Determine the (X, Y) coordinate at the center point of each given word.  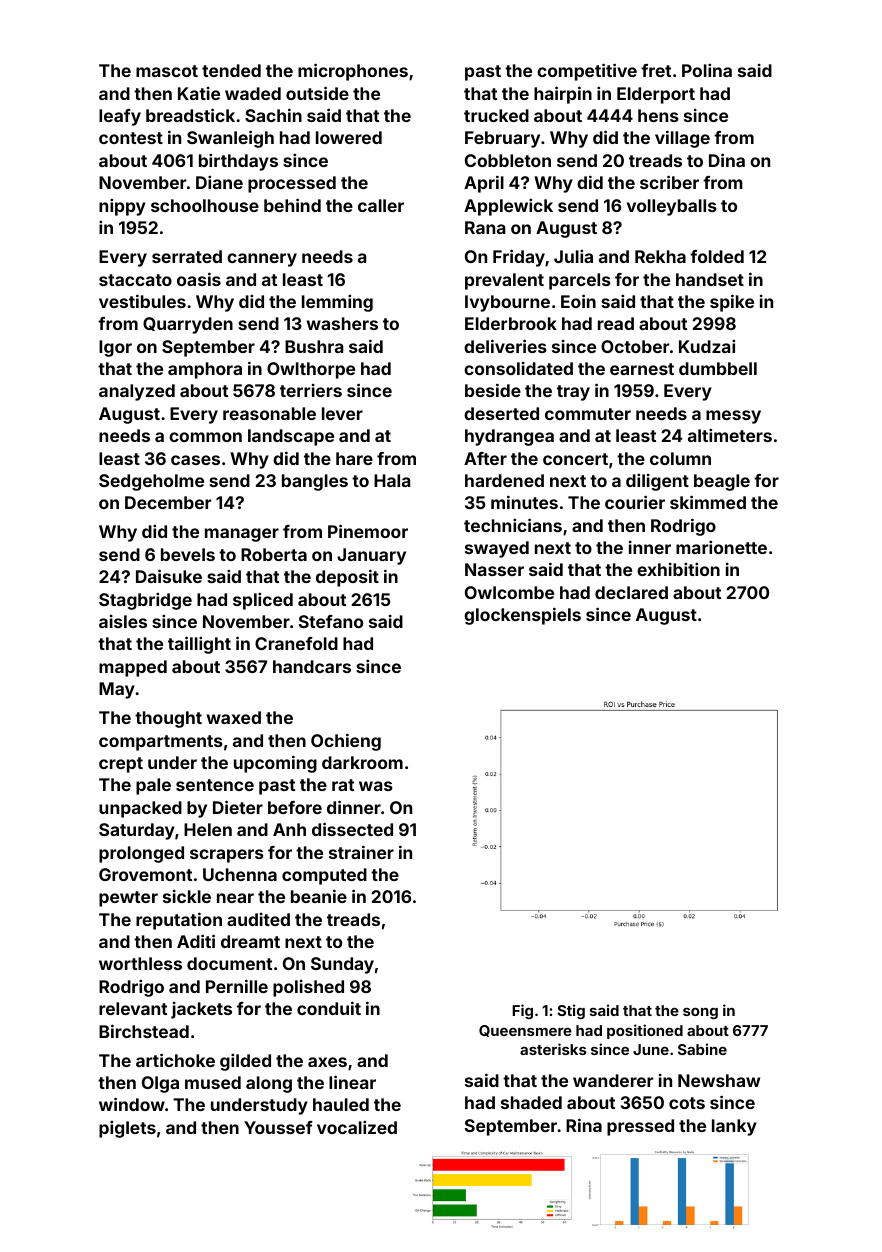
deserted (501, 413)
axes (327, 1062)
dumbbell (718, 368)
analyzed (137, 392)
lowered (349, 137)
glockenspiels (522, 616)
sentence (215, 785)
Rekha (660, 256)
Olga (160, 1084)
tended (231, 70)
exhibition (678, 569)
